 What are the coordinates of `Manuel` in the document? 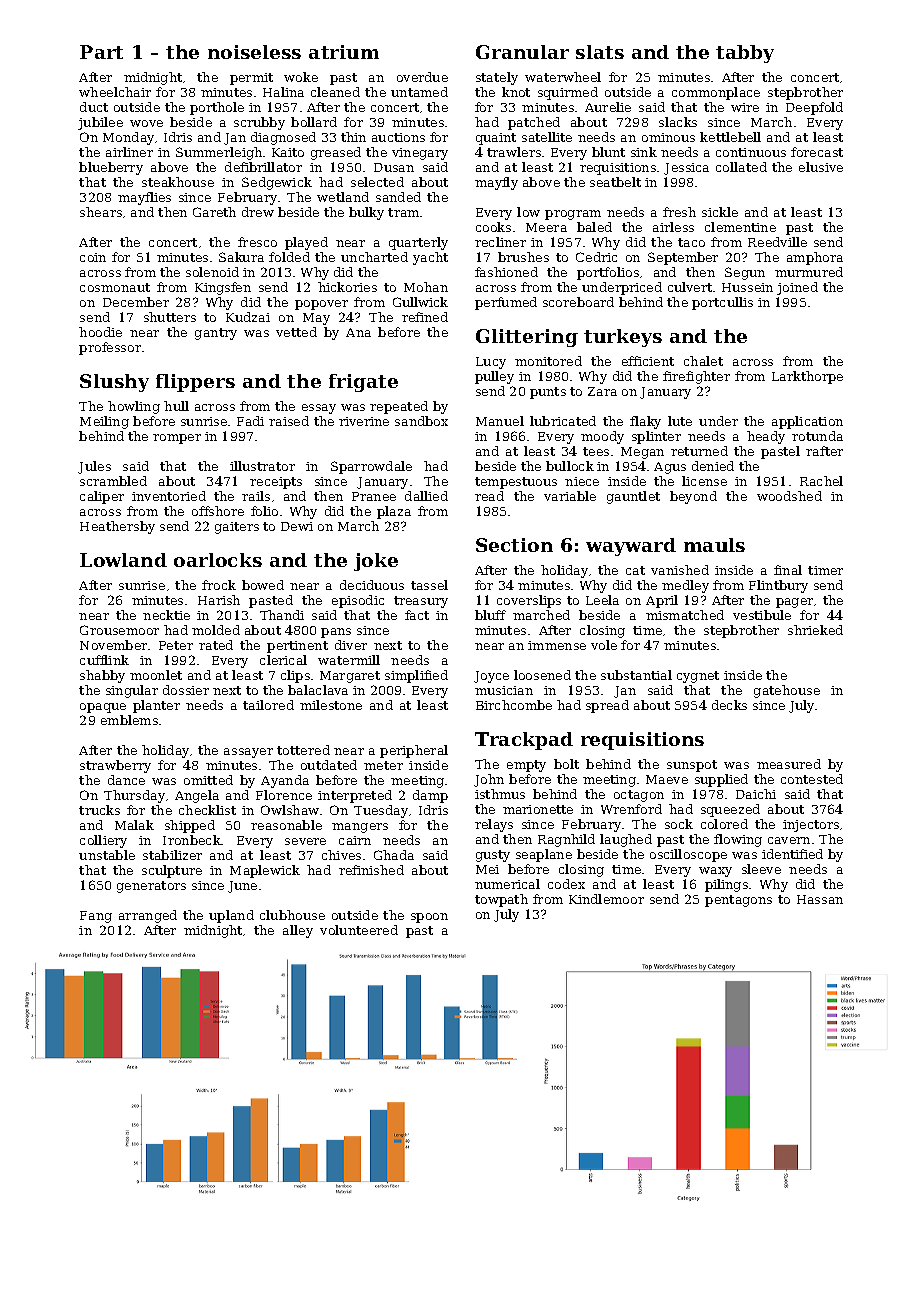 It's located at (500, 421).
